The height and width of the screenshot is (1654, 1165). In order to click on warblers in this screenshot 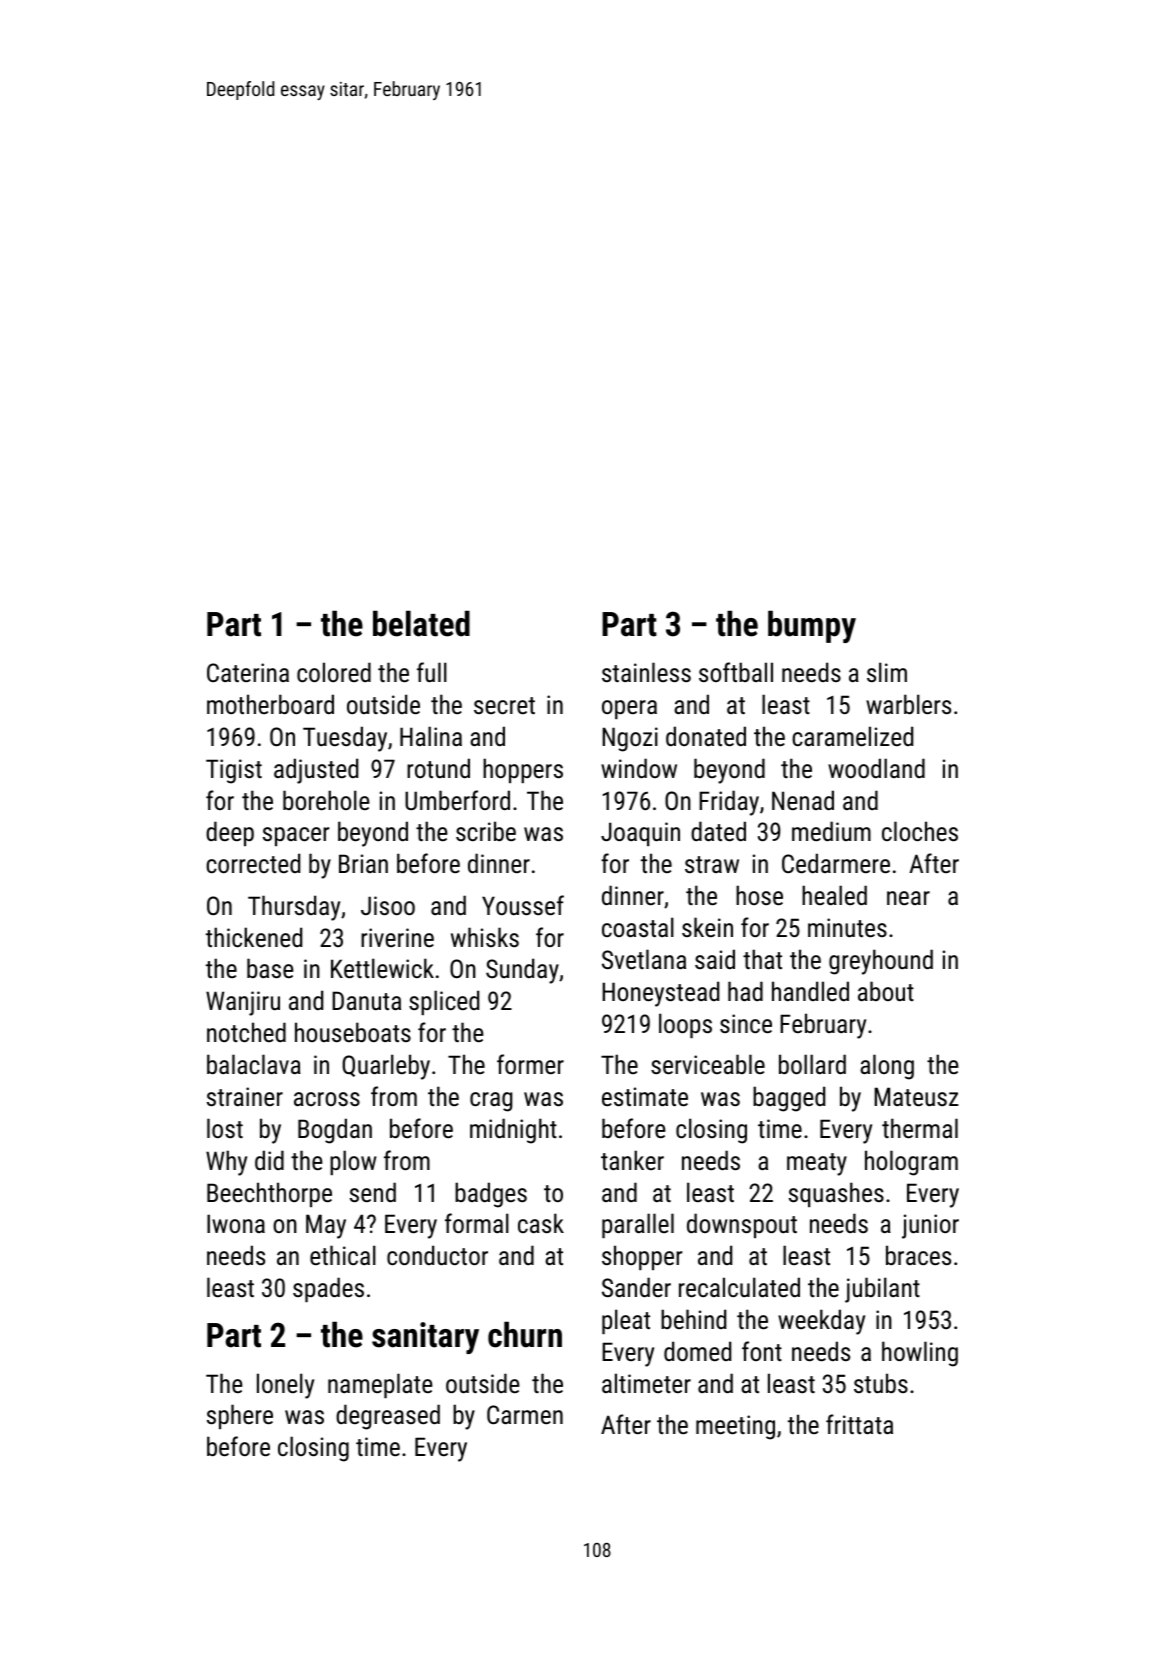, I will do `click(908, 704)`.
